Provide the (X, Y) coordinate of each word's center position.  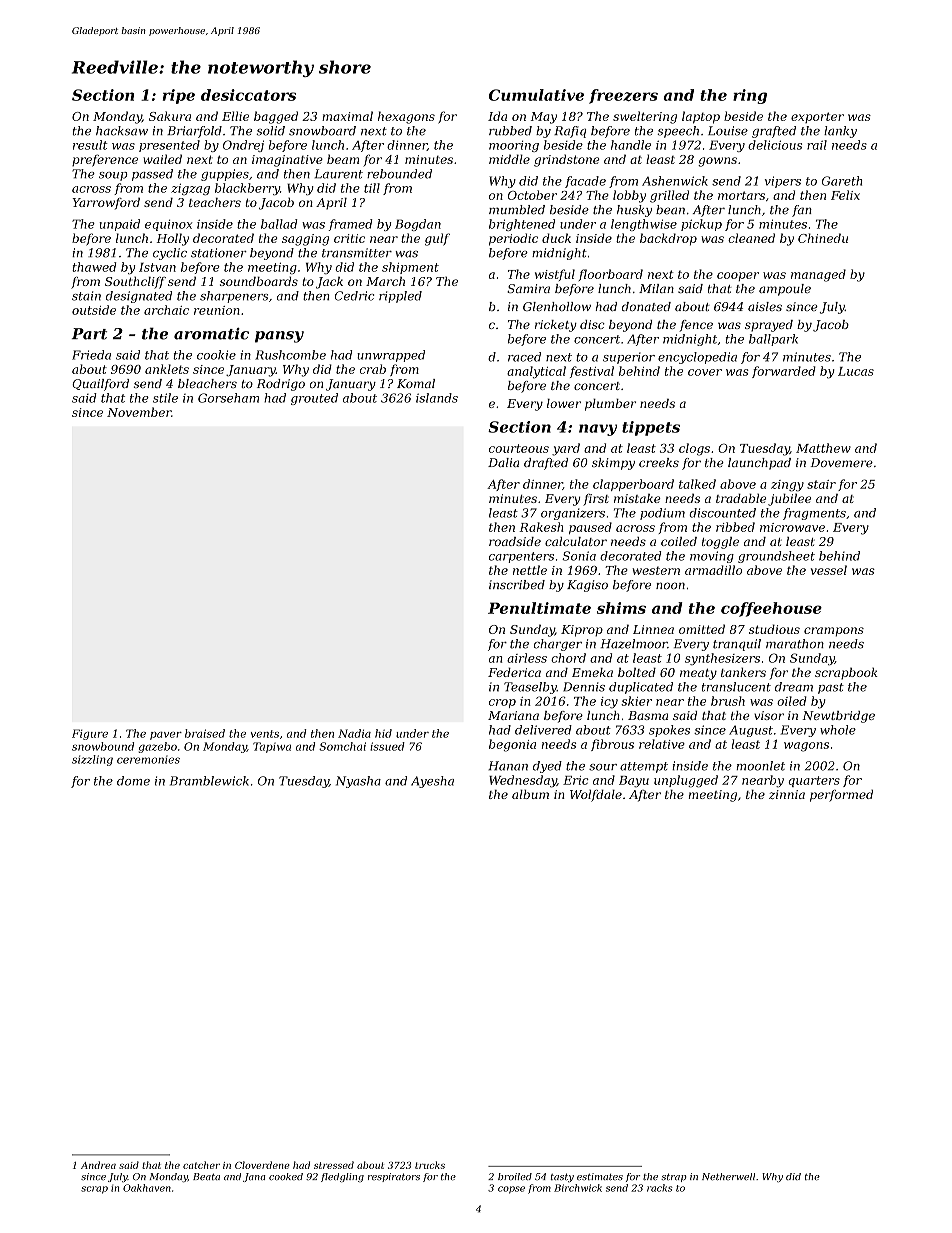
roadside (515, 541)
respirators (394, 1177)
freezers (623, 96)
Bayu (634, 782)
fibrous (612, 745)
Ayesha (432, 782)
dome (133, 781)
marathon (795, 644)
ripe (179, 96)
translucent (736, 687)
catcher (201, 1165)
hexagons (406, 117)
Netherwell (728, 1176)
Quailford (100, 385)
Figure (90, 734)
